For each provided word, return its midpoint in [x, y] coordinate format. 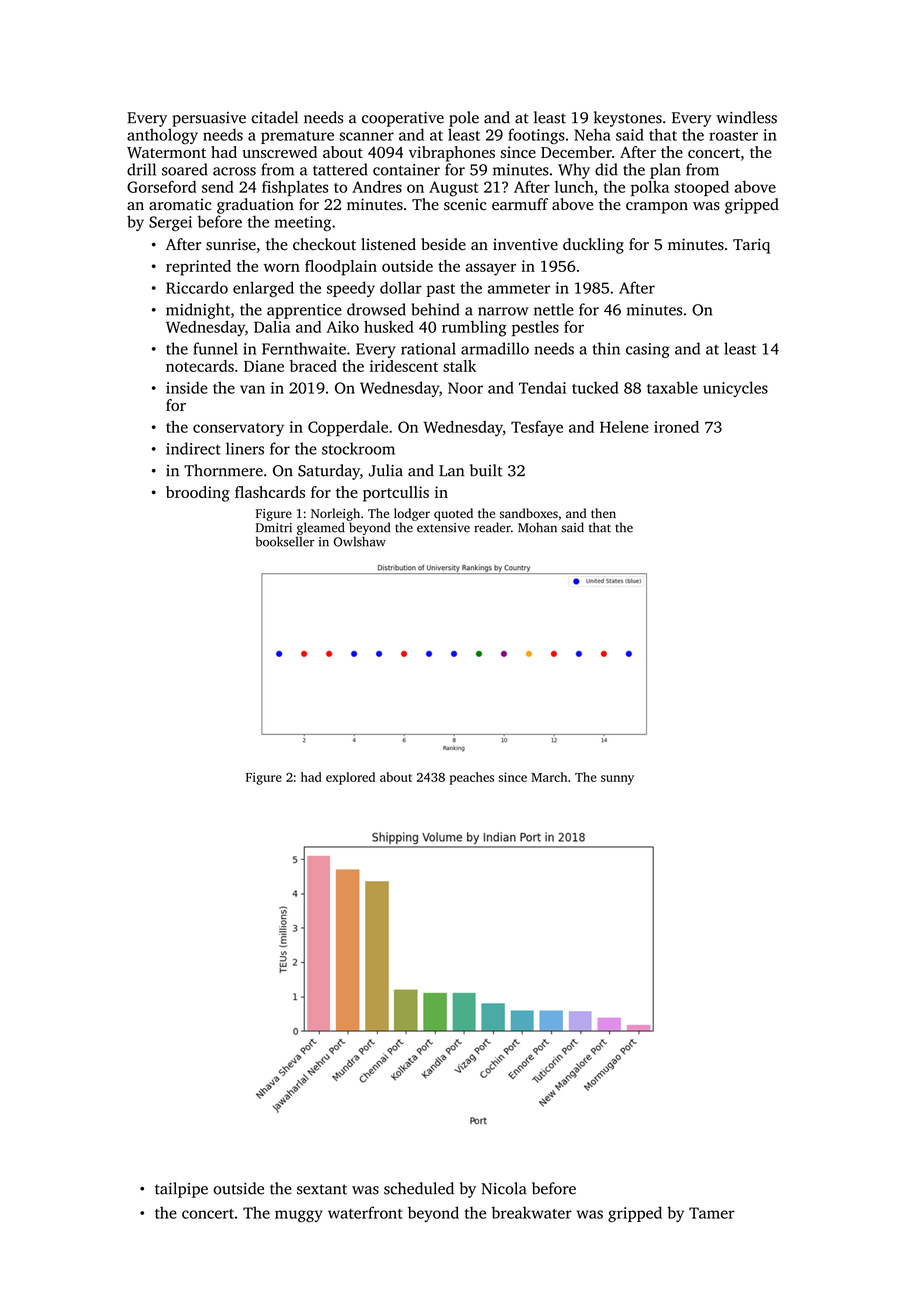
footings [536, 136]
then [603, 513]
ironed [676, 427]
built [486, 470]
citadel [274, 117]
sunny [617, 780]
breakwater [532, 1212]
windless [746, 117]
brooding [198, 494]
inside [187, 387]
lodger [412, 514]
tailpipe [181, 1190]
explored [350, 778]
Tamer [712, 1213]
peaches [472, 778]
